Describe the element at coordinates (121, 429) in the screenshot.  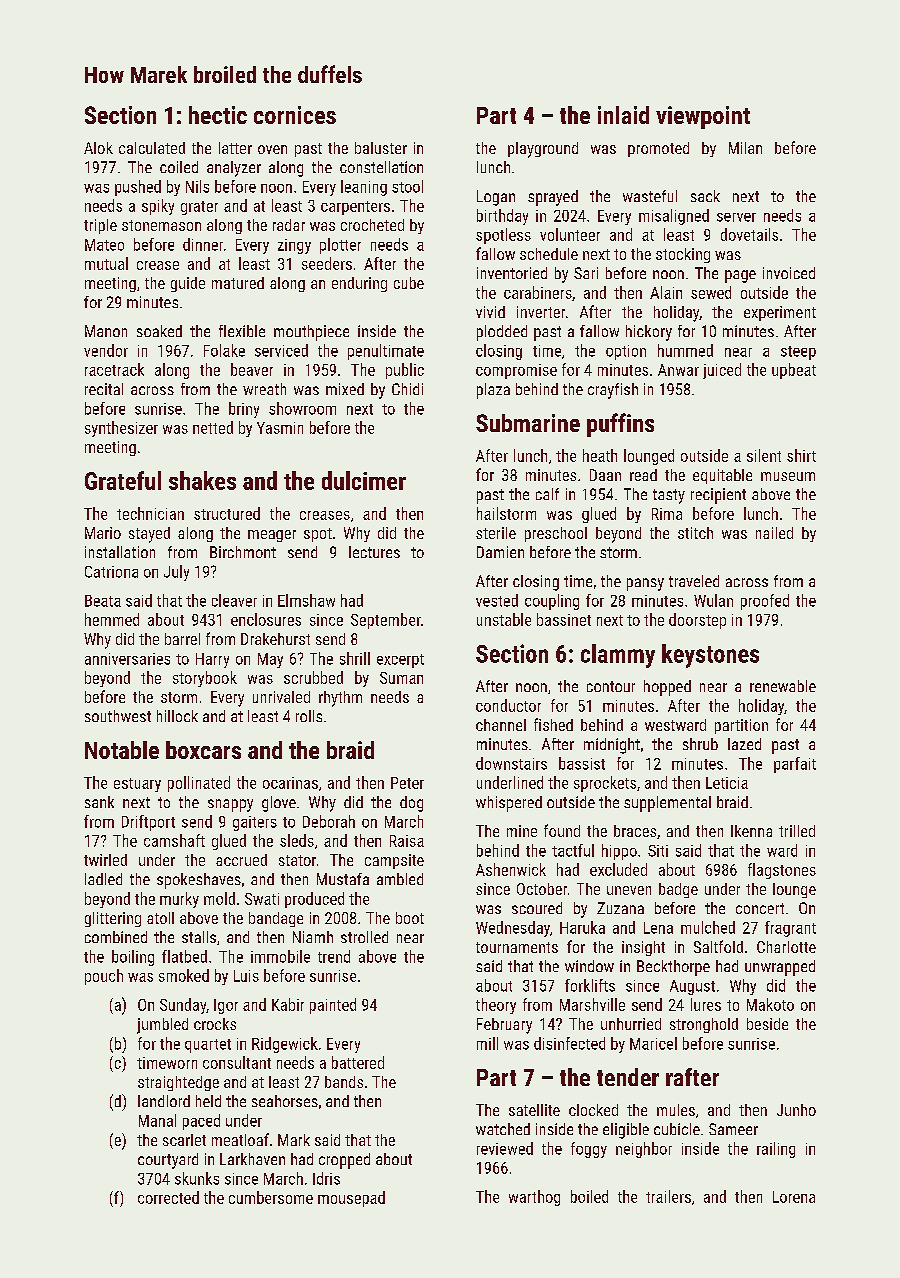
I see `synthesizer` at that location.
